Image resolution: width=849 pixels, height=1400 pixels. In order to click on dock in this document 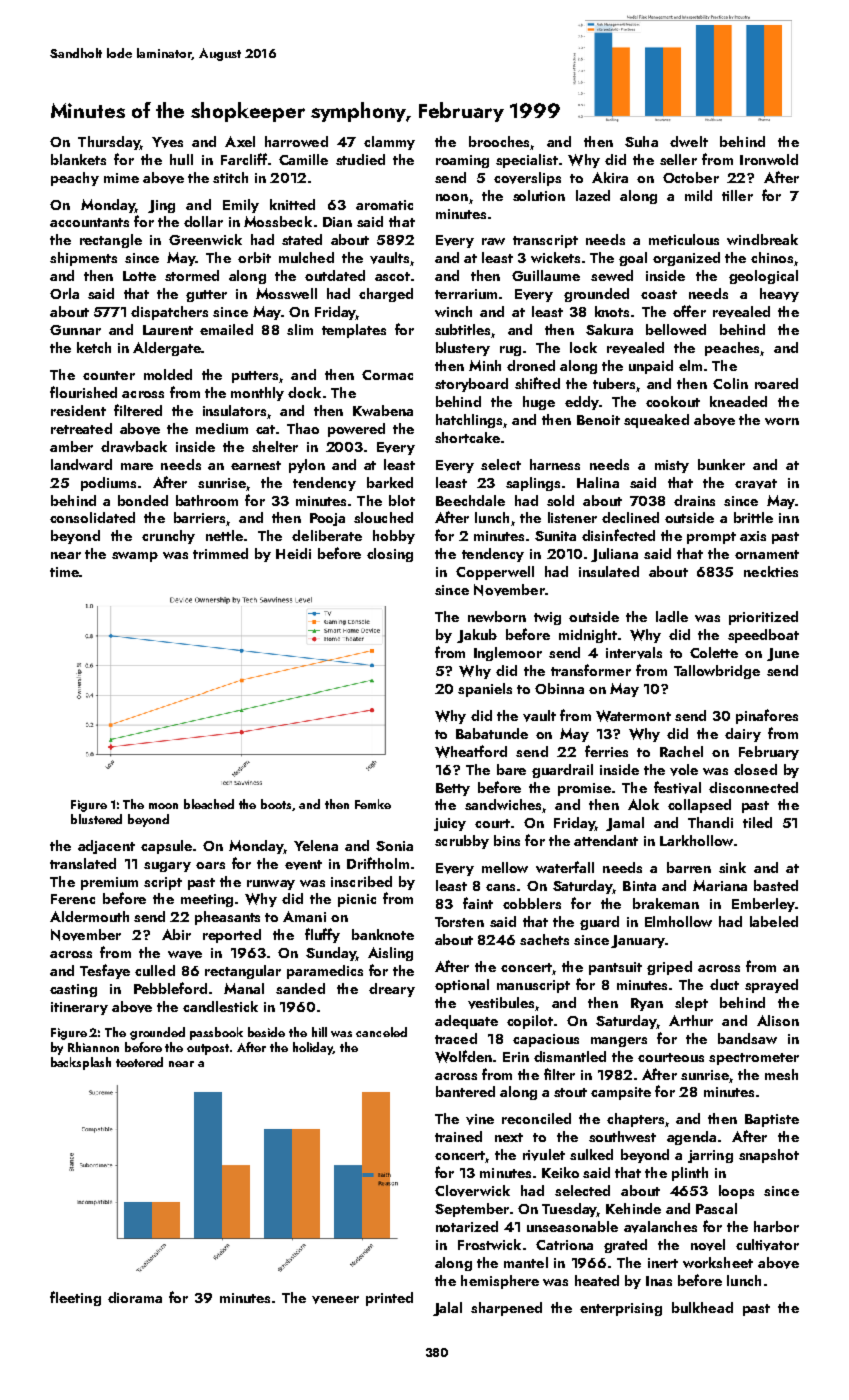, I will do `click(304, 392)`.
